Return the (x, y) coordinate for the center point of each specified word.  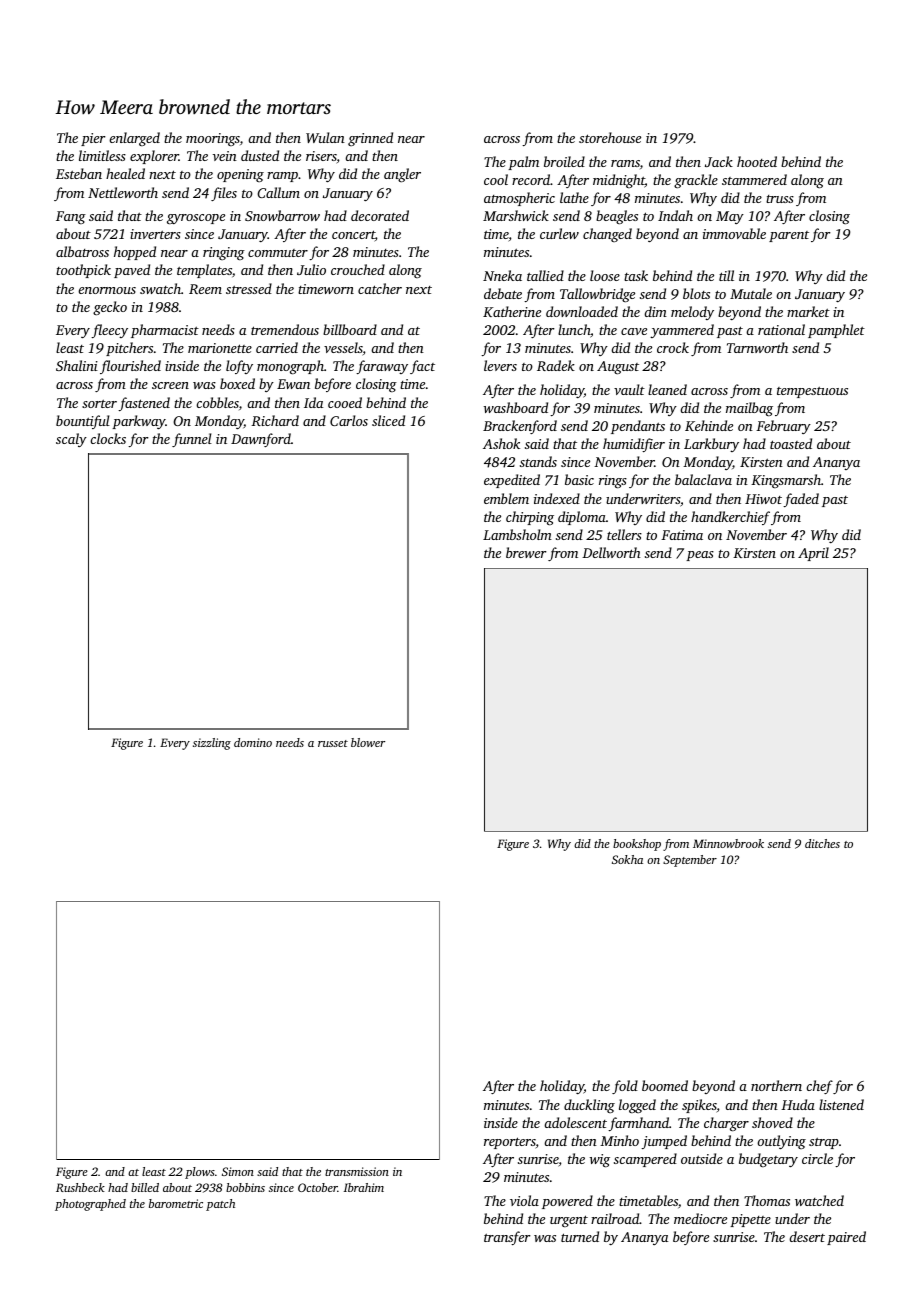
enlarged (134, 139)
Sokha (627, 859)
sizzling (212, 744)
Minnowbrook (728, 843)
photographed (90, 1205)
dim (655, 311)
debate (503, 293)
